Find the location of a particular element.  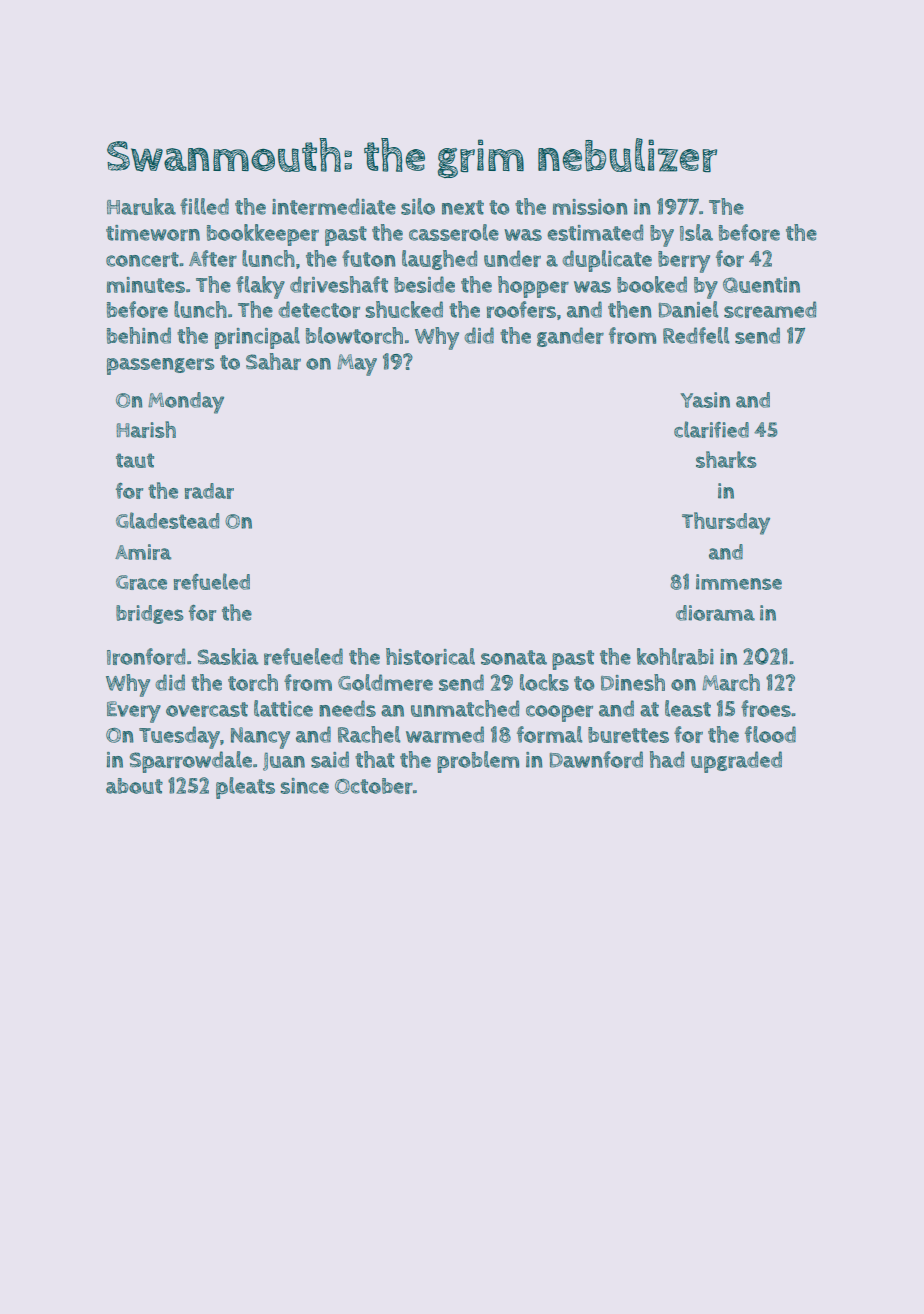

about is located at coordinates (134, 786).
